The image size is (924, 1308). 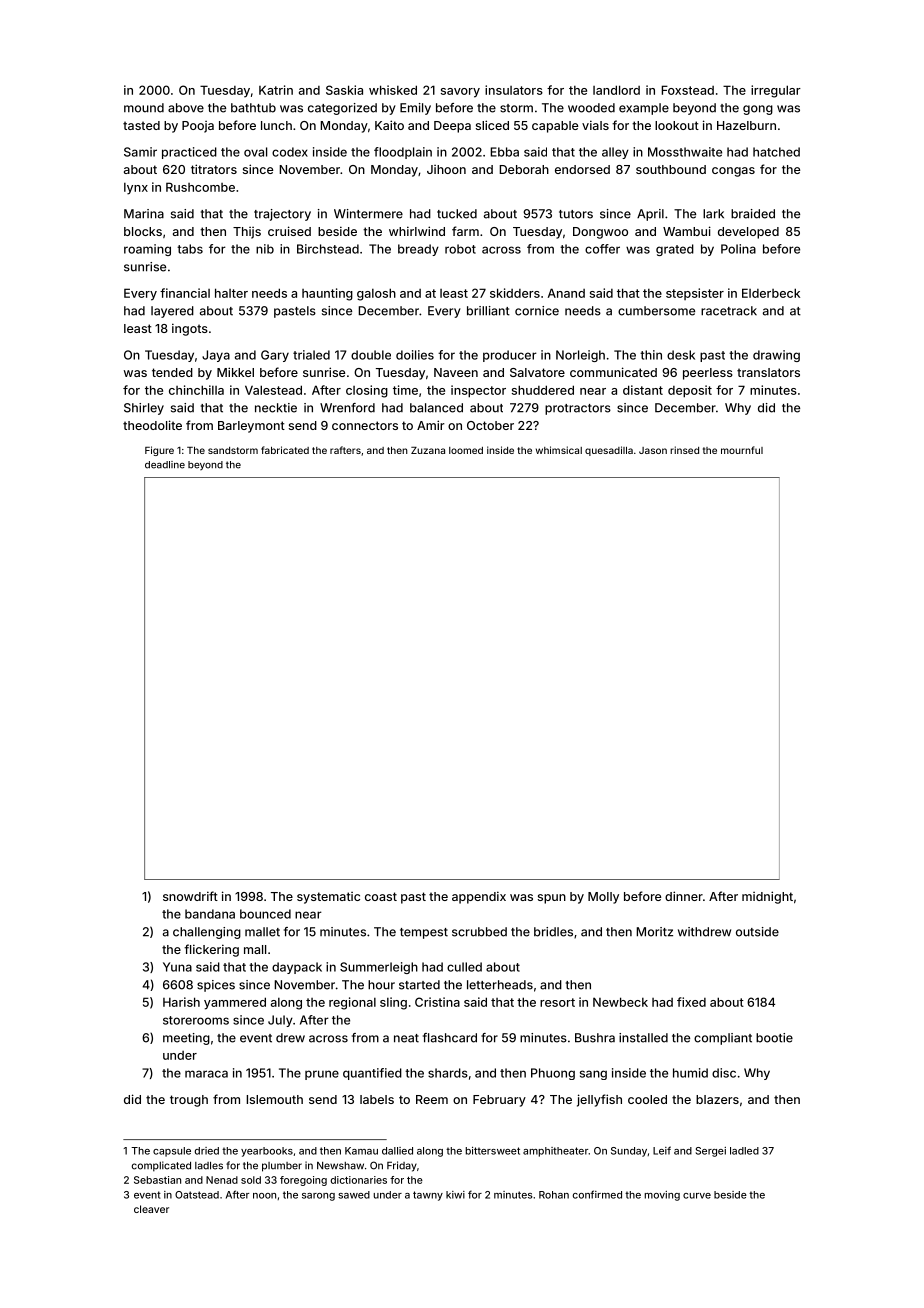 I want to click on coast, so click(x=381, y=896).
